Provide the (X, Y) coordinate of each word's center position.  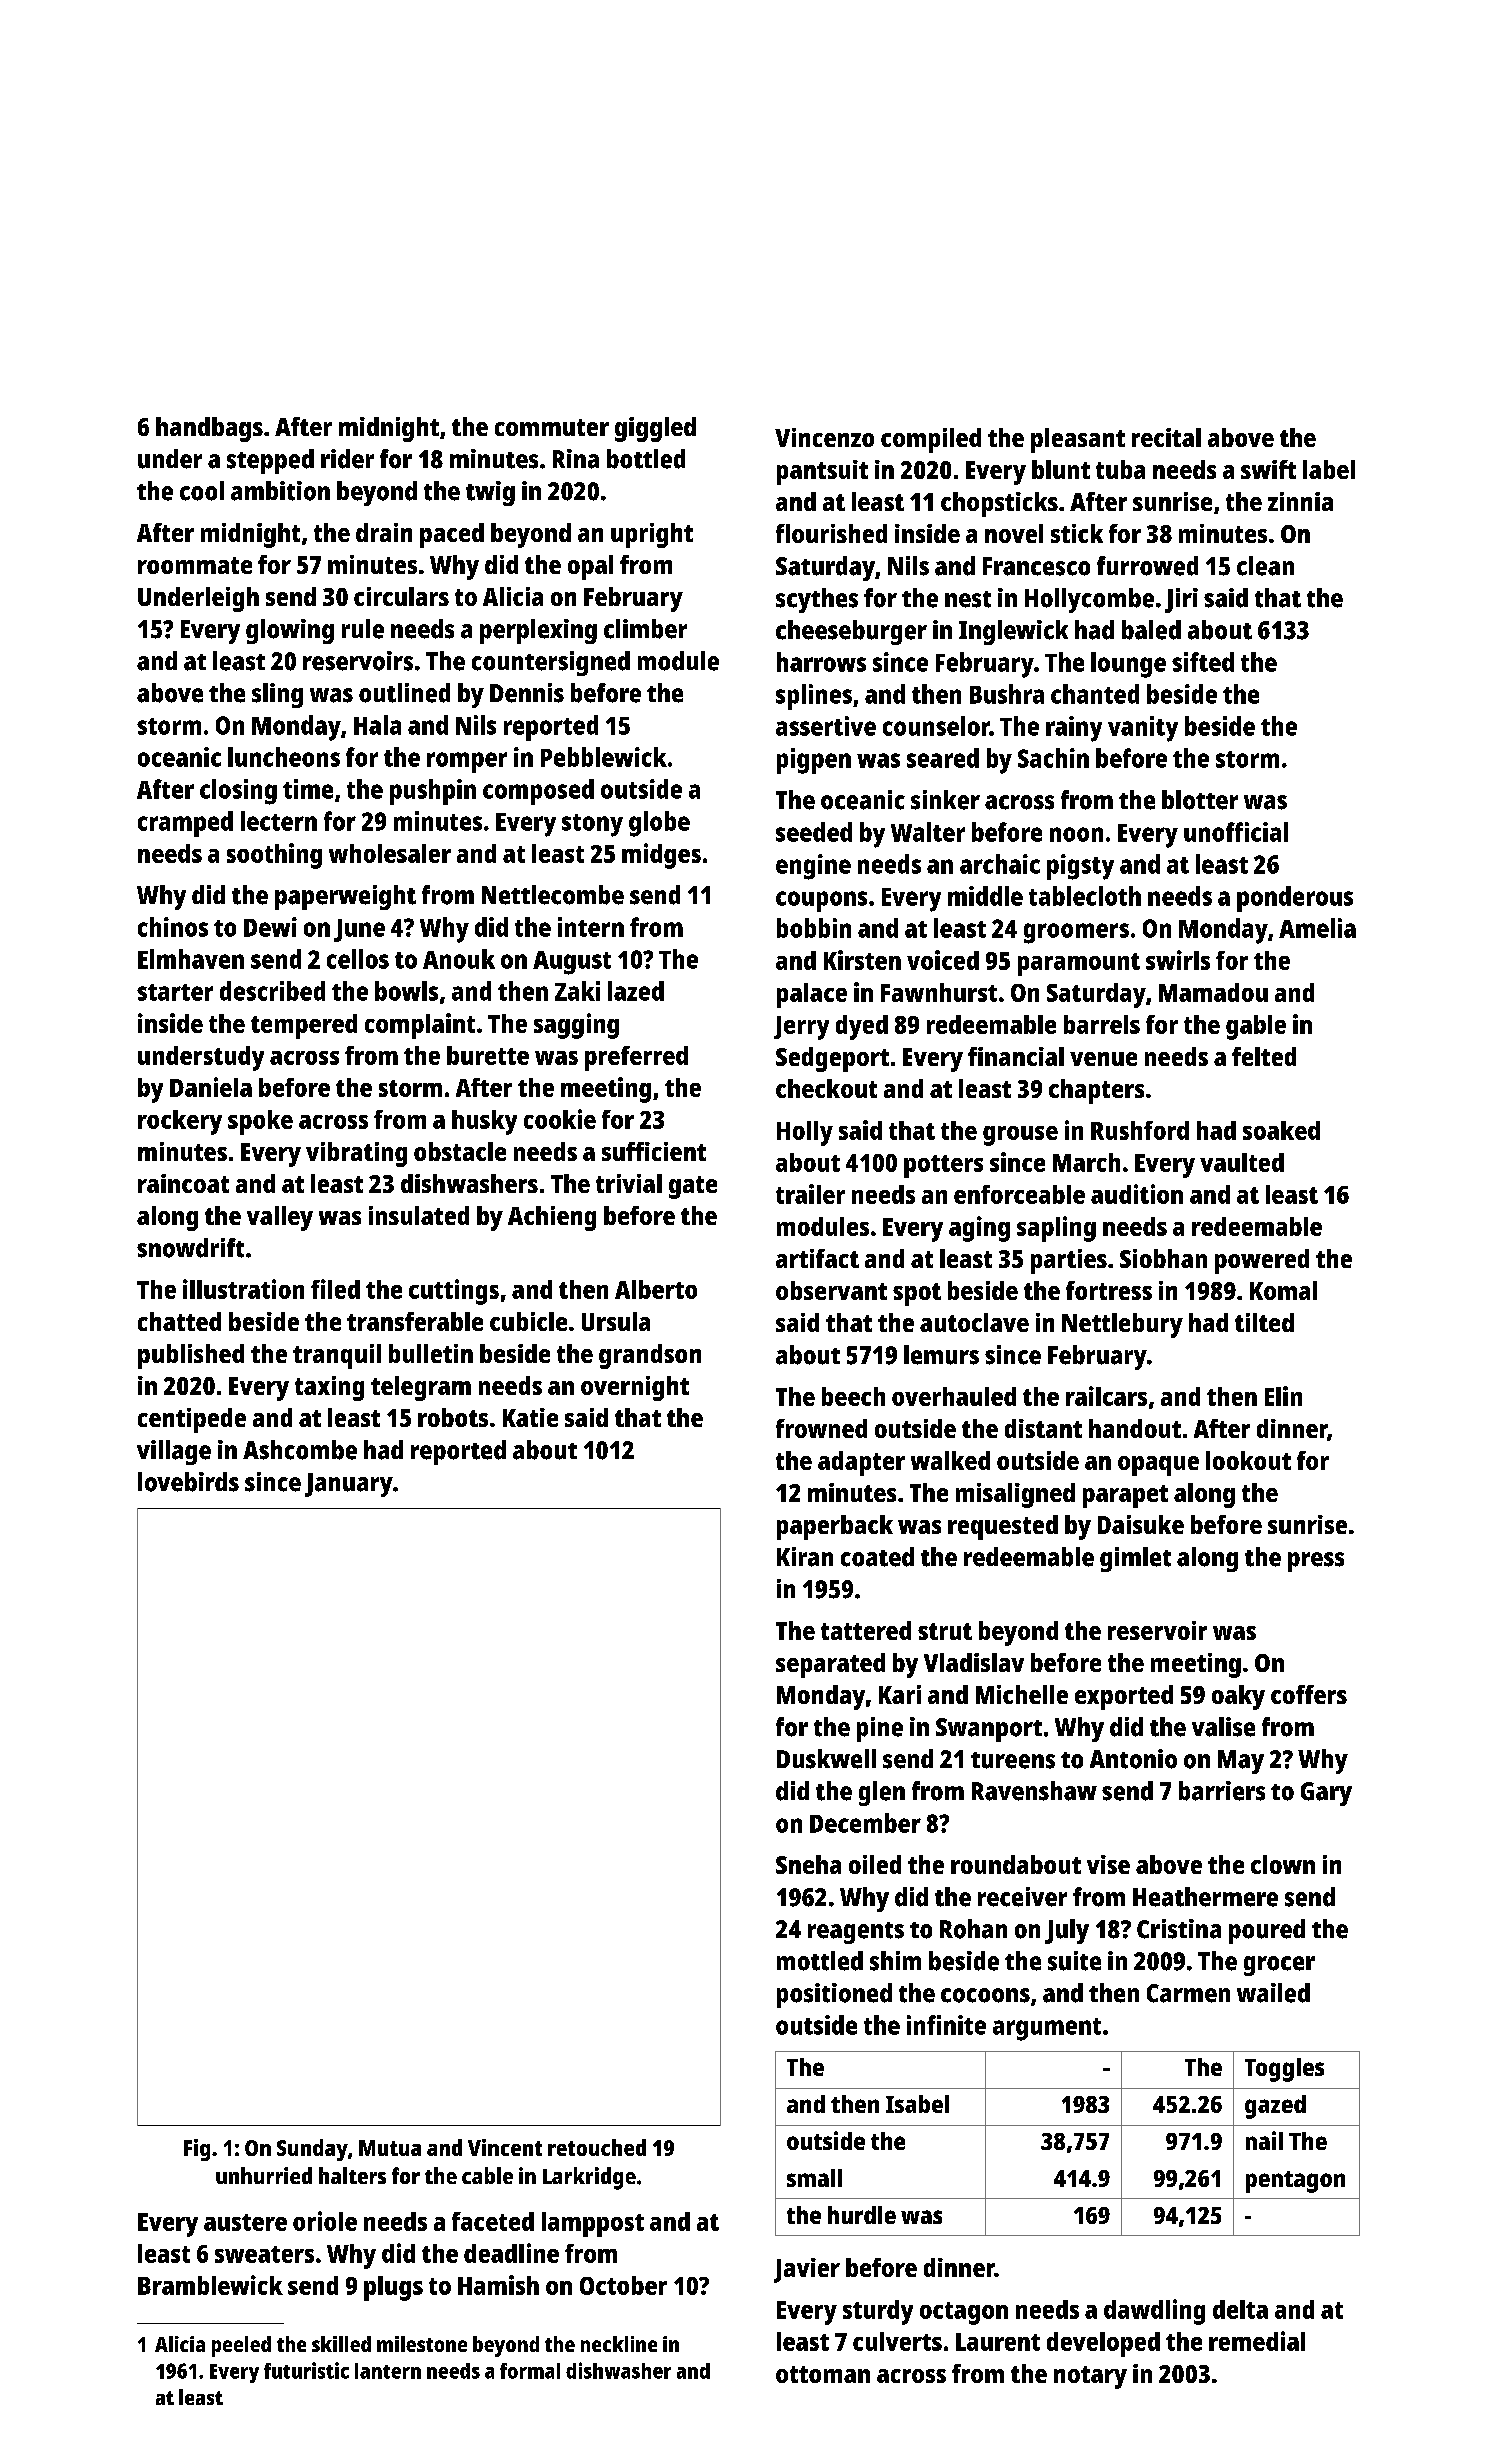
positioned (834, 1995)
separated (830, 1665)
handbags (209, 429)
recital (1166, 437)
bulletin (431, 1353)
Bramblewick (210, 2285)
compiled (931, 440)
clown (1283, 1864)
